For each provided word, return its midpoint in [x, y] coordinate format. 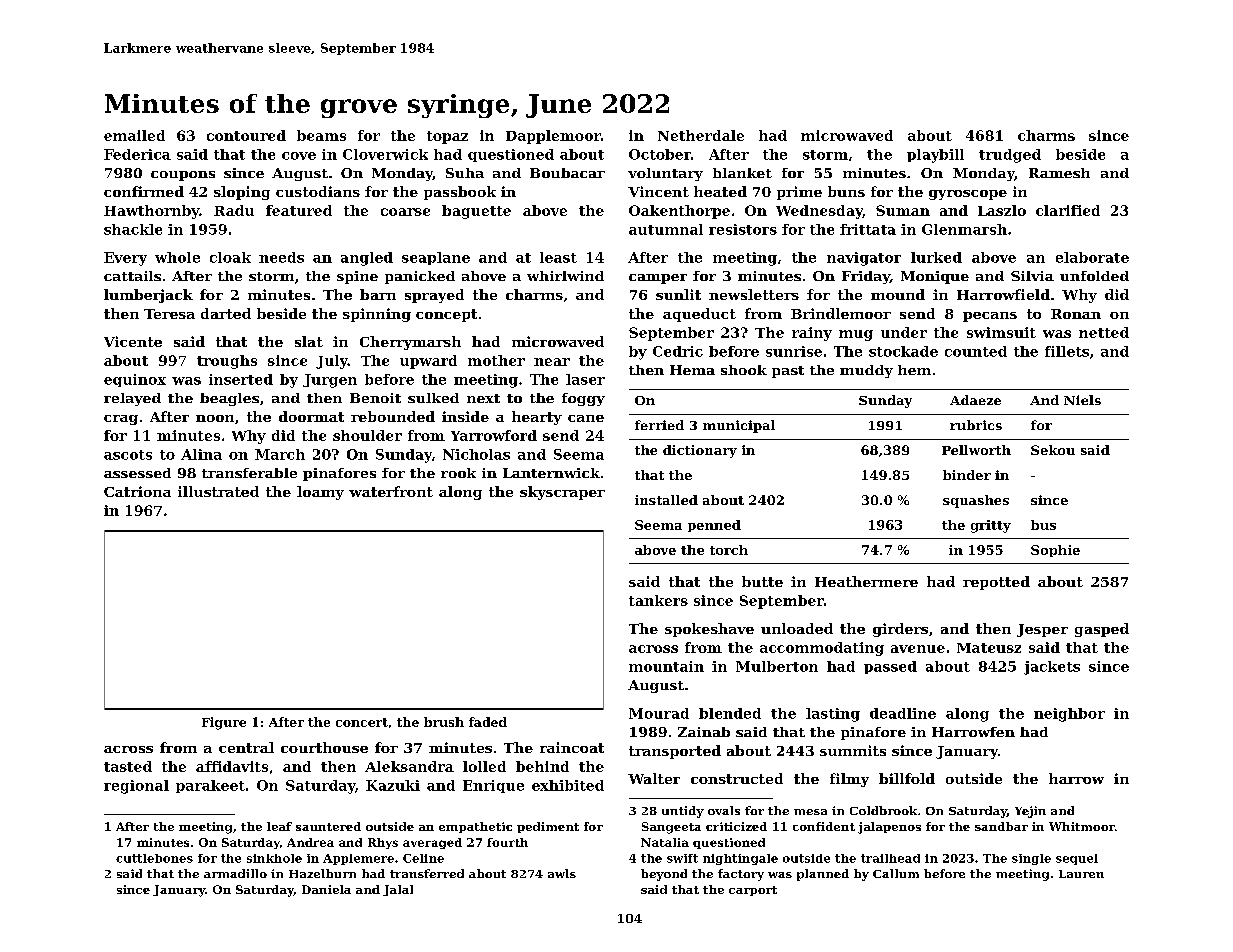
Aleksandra [409, 766]
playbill [935, 156]
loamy [320, 493]
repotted [996, 583]
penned [714, 526]
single [1031, 859]
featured [299, 210]
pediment [548, 827]
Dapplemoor [553, 137]
